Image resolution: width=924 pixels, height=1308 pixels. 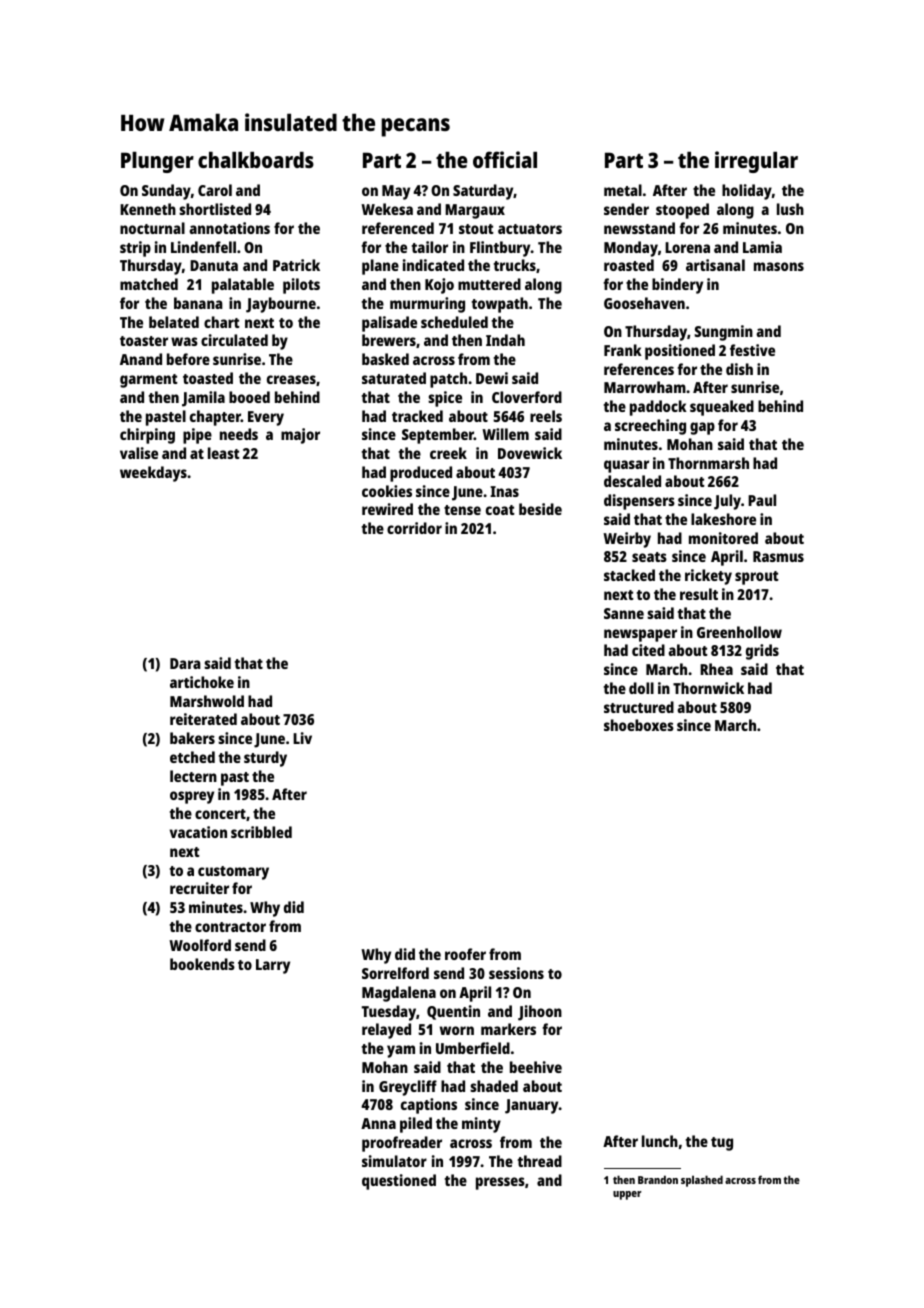 What do you see at coordinates (427, 305) in the screenshot?
I see `murmuring` at bounding box center [427, 305].
